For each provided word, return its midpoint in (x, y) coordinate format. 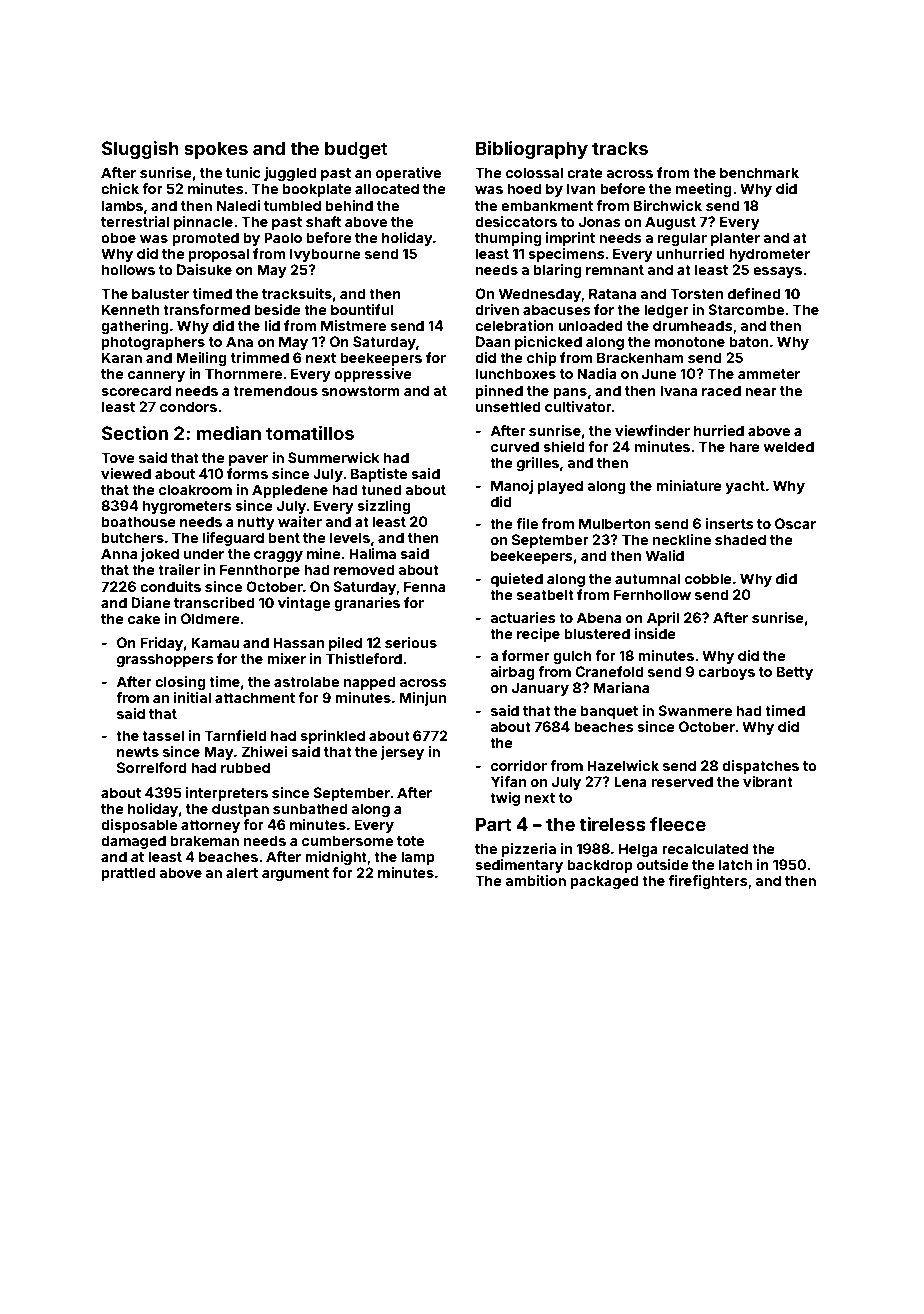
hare (744, 446)
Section (134, 433)
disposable (139, 826)
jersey (402, 753)
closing (180, 683)
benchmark (759, 172)
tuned (381, 489)
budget (356, 150)
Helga (638, 850)
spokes (216, 150)
